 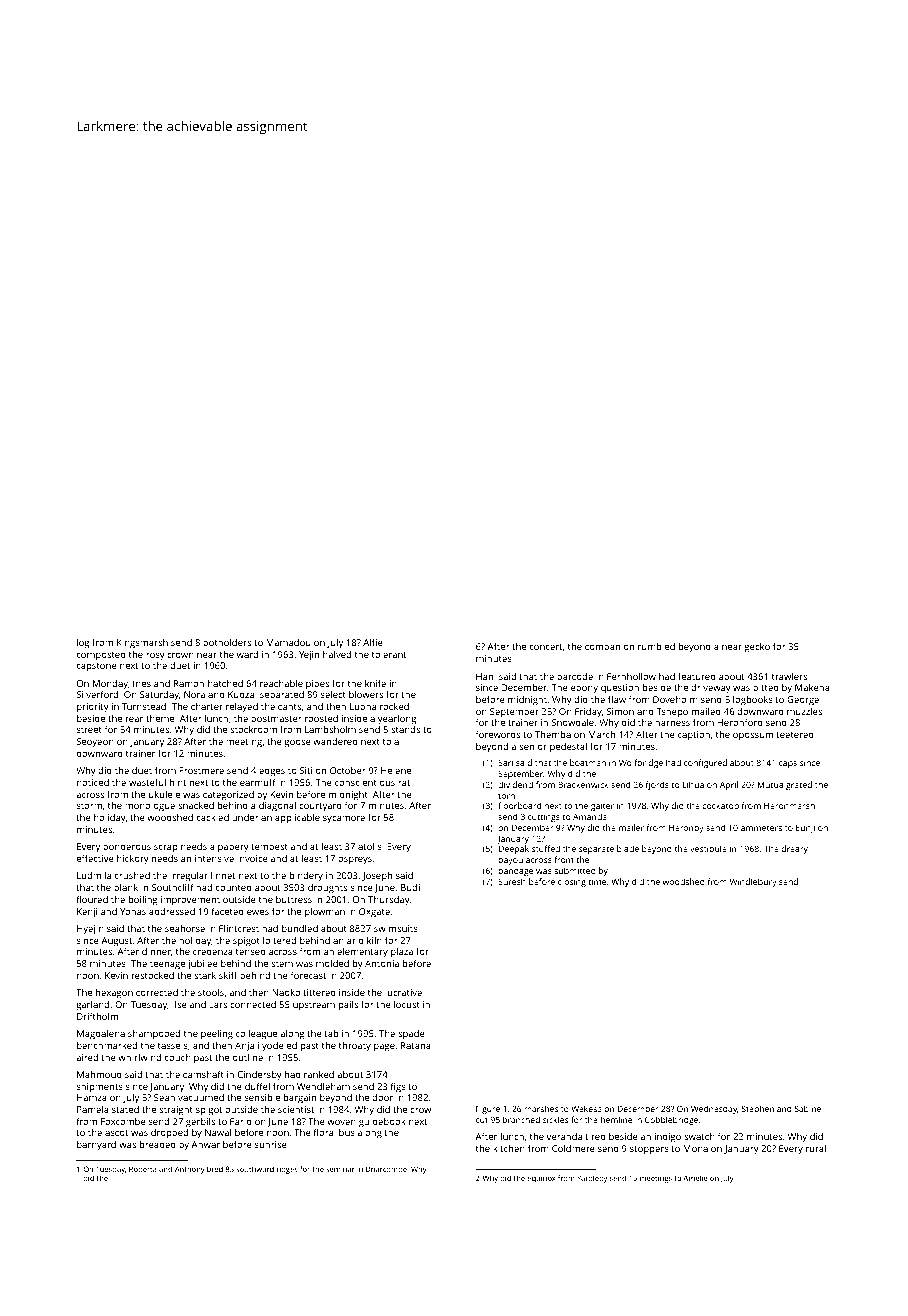 What do you see at coordinates (101, 655) in the image?
I see `composted` at bounding box center [101, 655].
